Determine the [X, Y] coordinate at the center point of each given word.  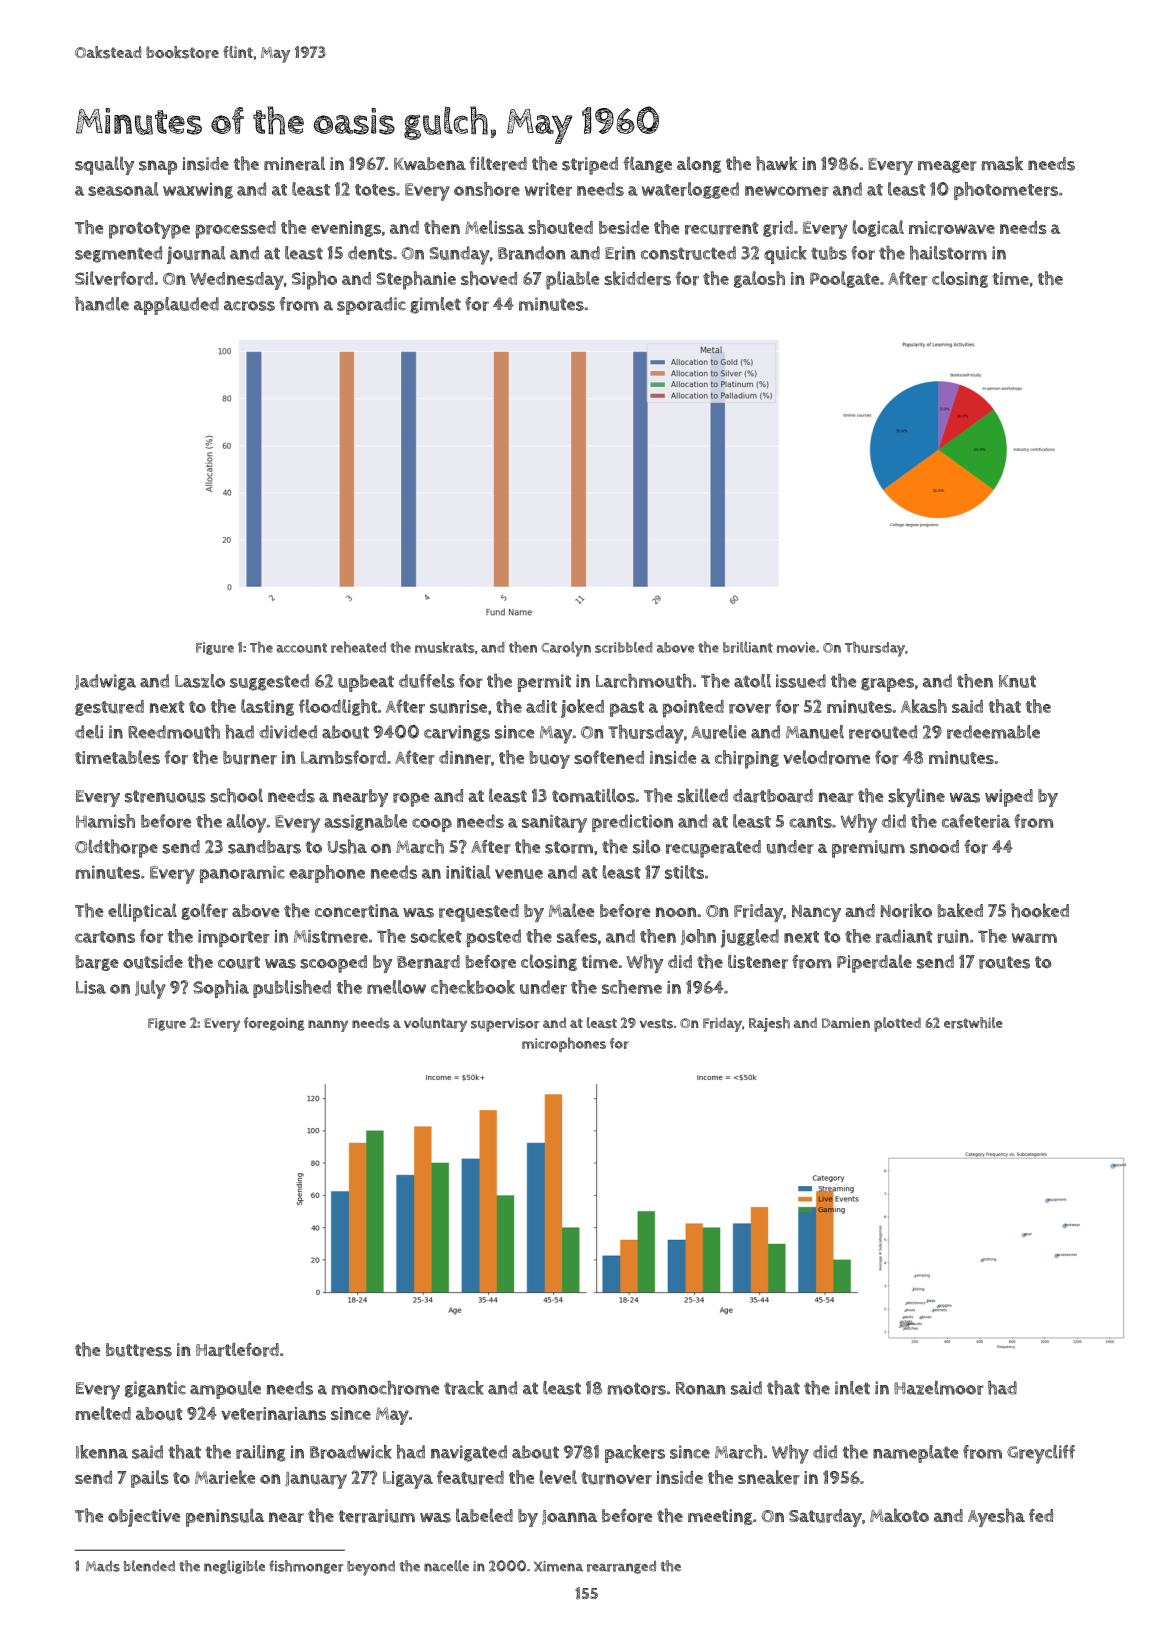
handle [102, 304]
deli [89, 732]
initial [468, 872]
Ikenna [102, 1452]
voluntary [435, 1024]
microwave [952, 228]
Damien [846, 1023]
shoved [489, 278]
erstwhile [973, 1023]
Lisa [91, 987]
